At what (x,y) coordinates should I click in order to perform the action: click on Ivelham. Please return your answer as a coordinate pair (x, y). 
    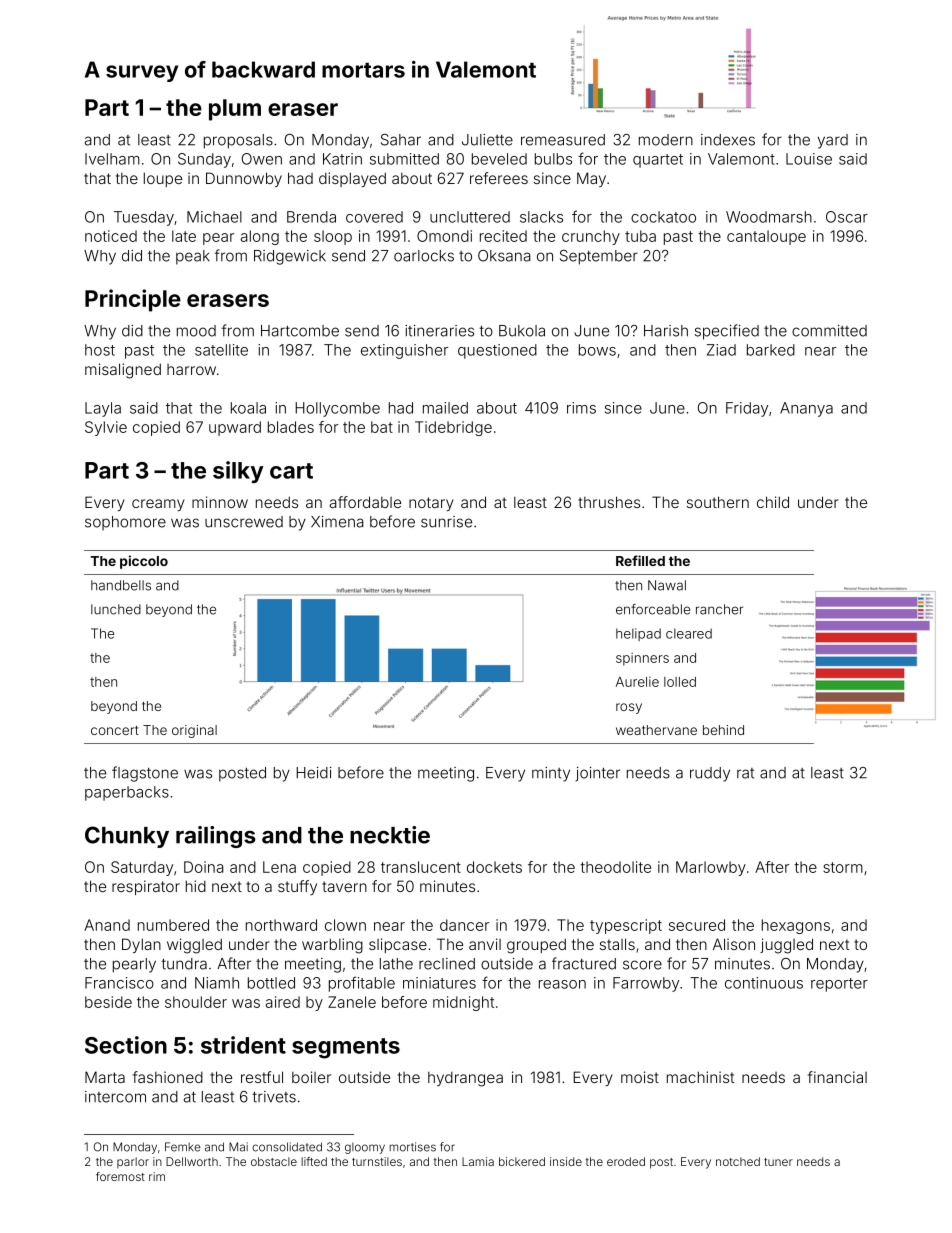
    Looking at the image, I should click on (112, 159).
